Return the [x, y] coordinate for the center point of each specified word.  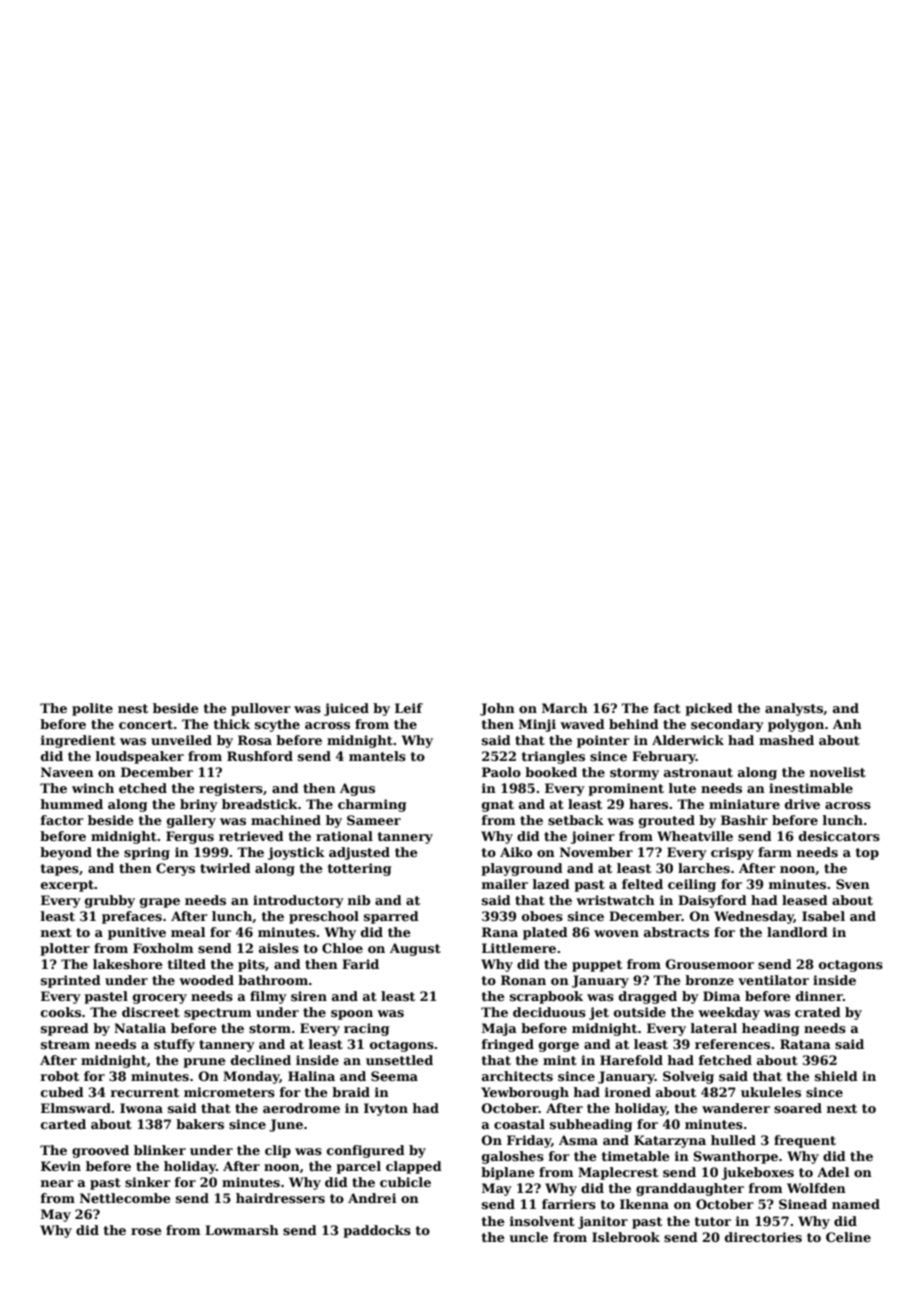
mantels [377, 756]
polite [92, 709]
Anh [847, 724]
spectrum [218, 1014]
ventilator [773, 980]
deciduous [549, 1012]
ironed [628, 1092]
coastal [519, 1124]
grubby [110, 901]
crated [818, 1012]
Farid [360, 964]
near [57, 1183]
